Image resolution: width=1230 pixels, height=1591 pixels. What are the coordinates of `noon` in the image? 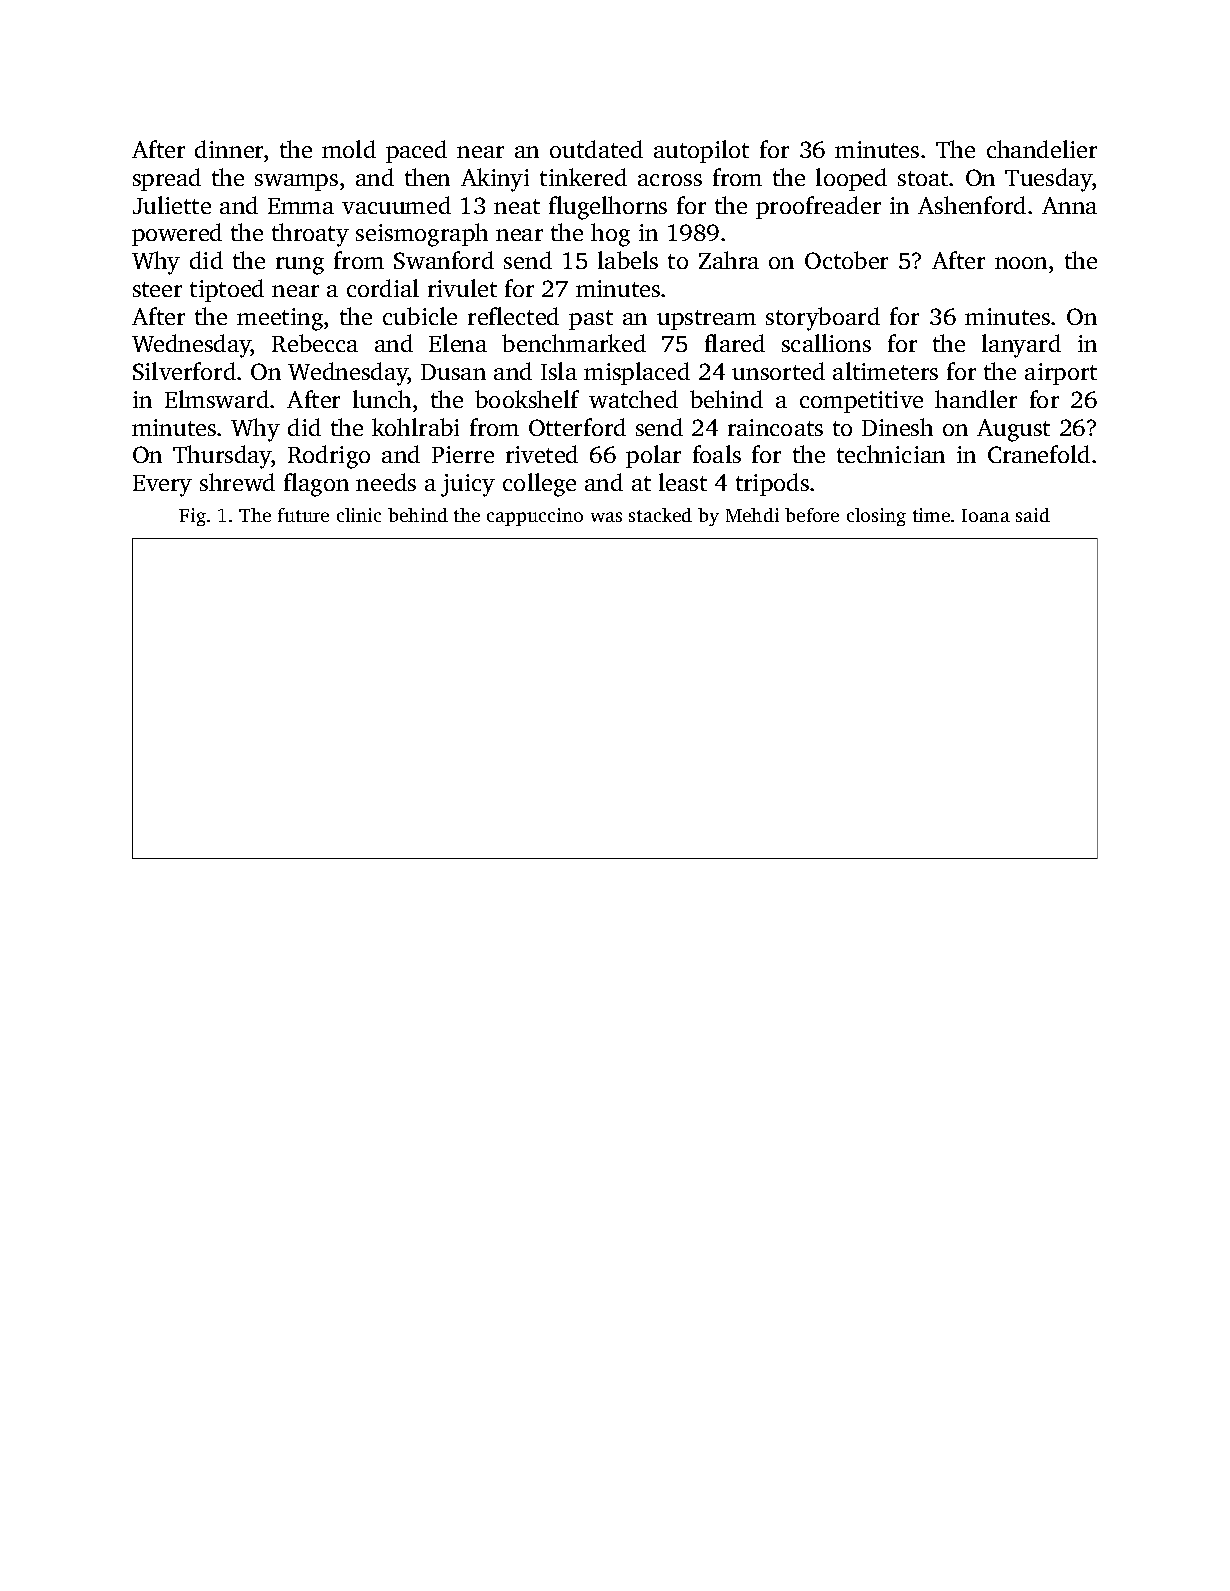 It's located at (1021, 263).
